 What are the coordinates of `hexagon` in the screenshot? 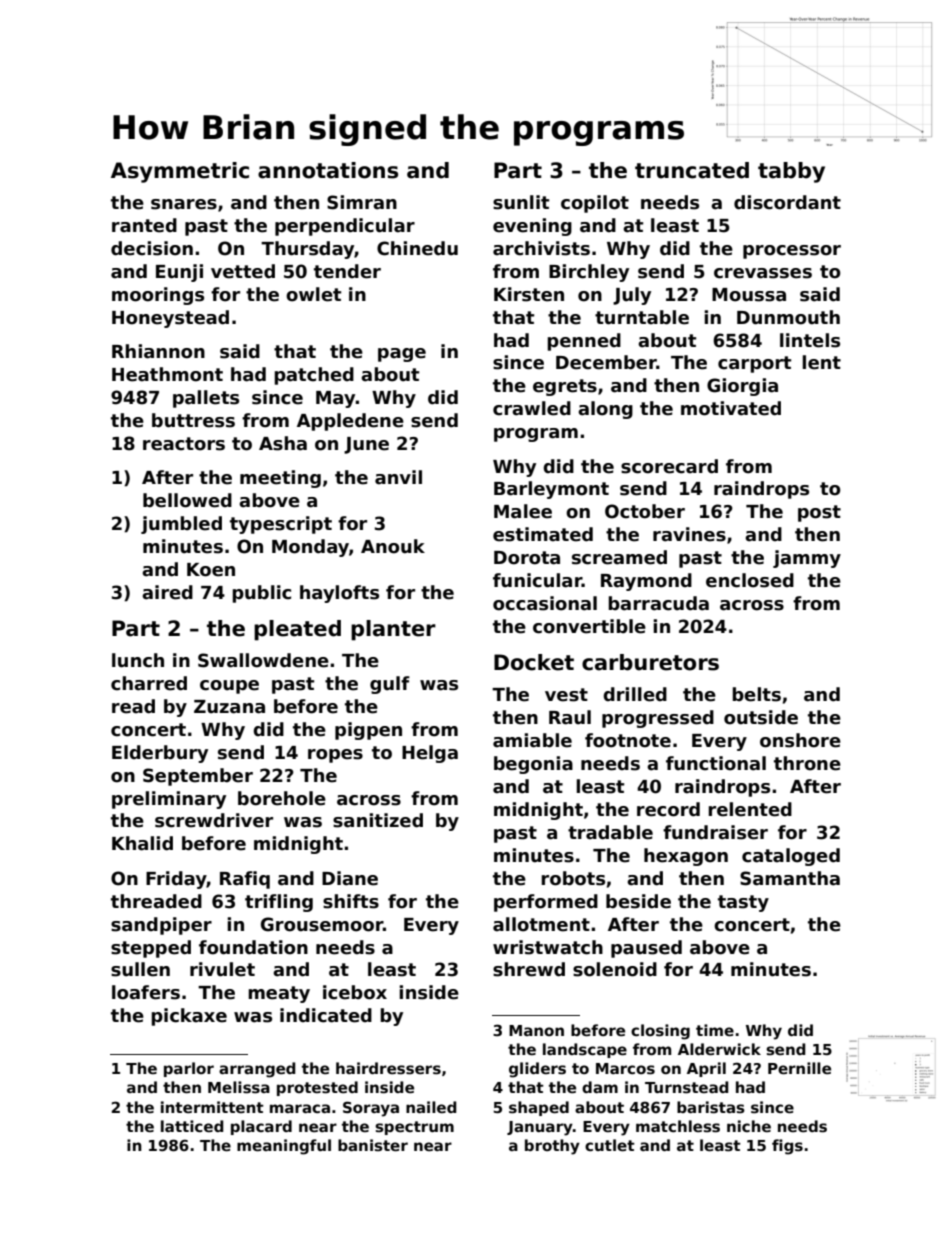 It's located at (686, 857).
